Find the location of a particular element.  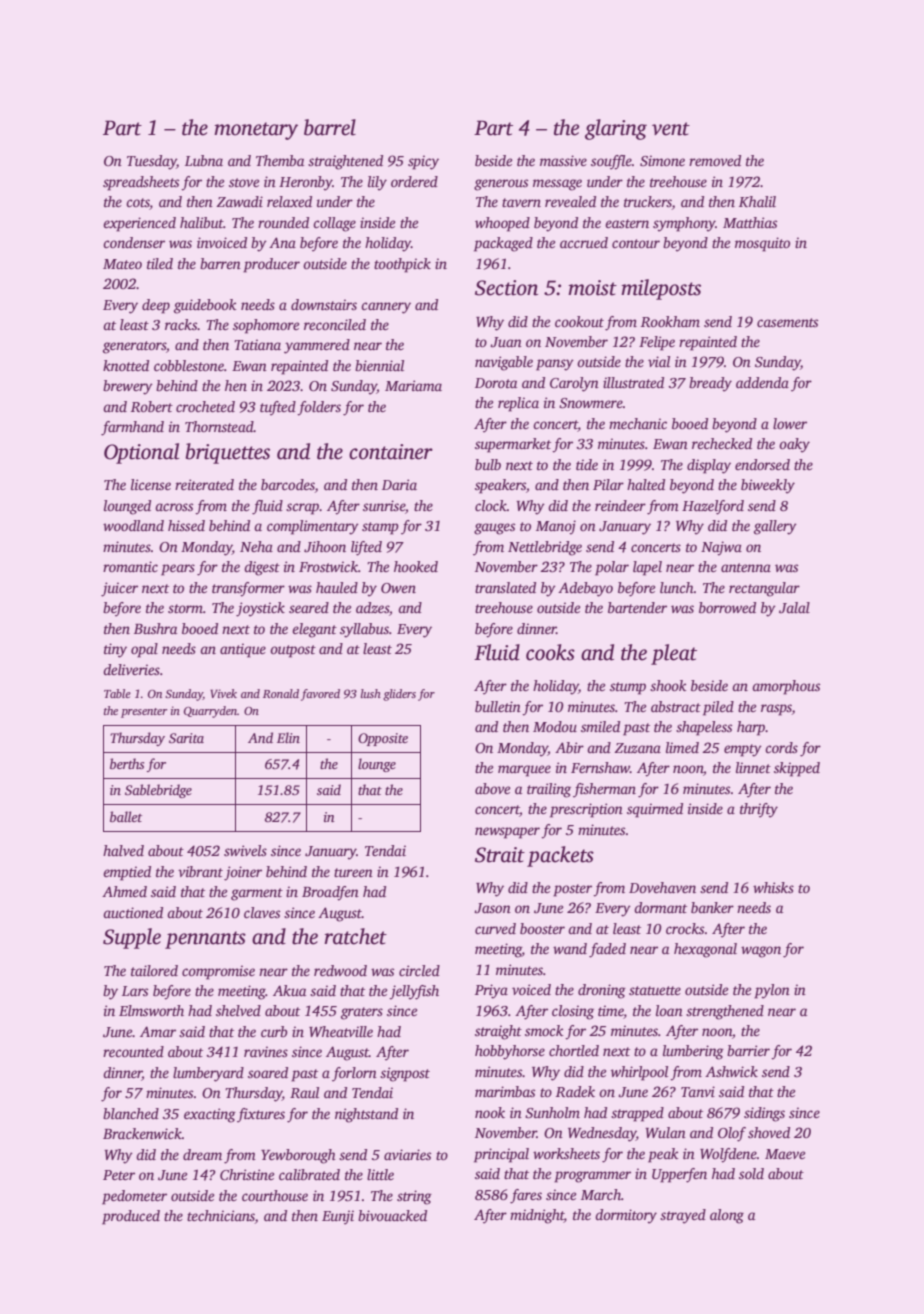

vent is located at coordinates (671, 129).
